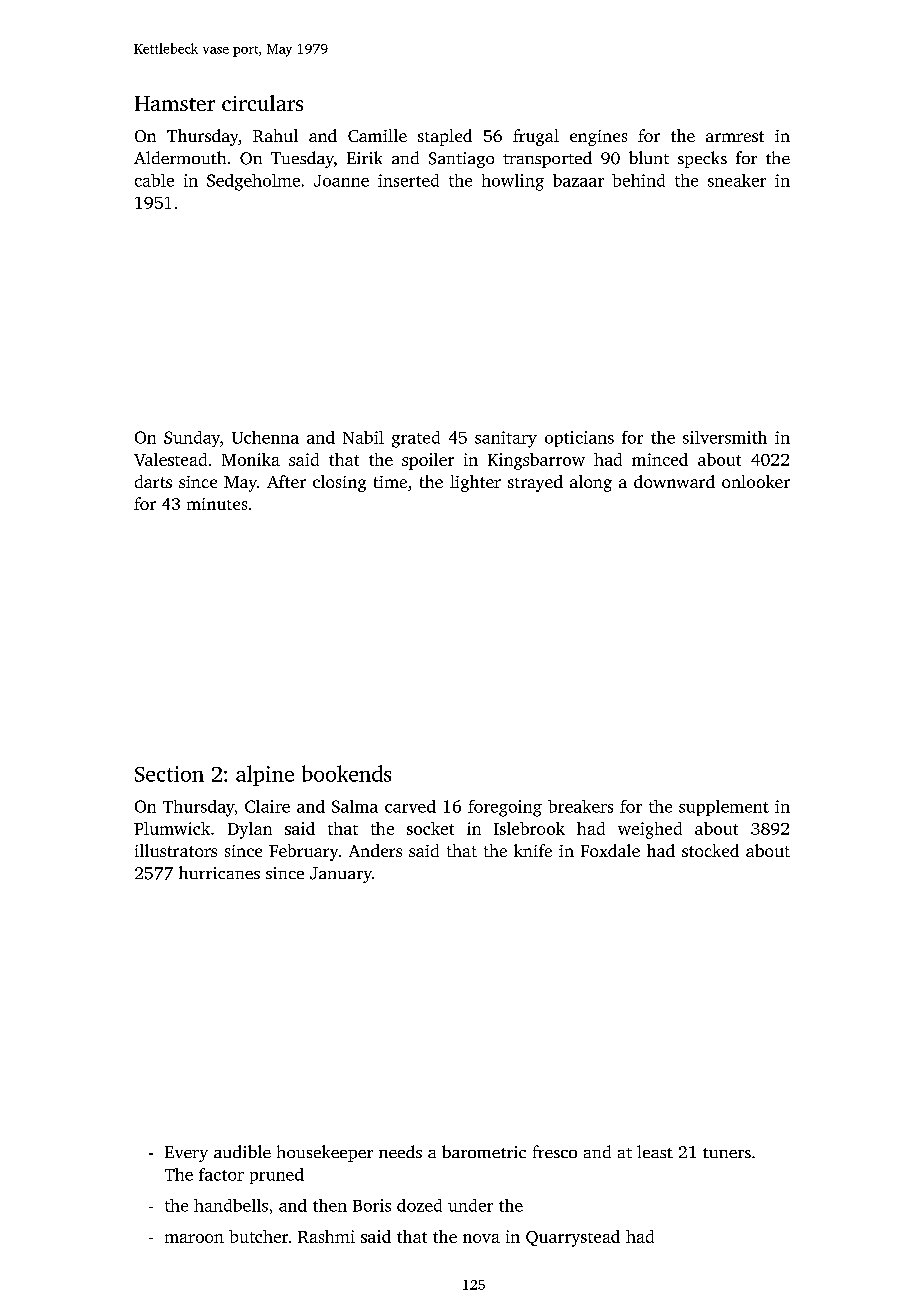 The height and width of the screenshot is (1314, 924). Describe the element at coordinates (580, 806) in the screenshot. I see `breakers` at that location.
